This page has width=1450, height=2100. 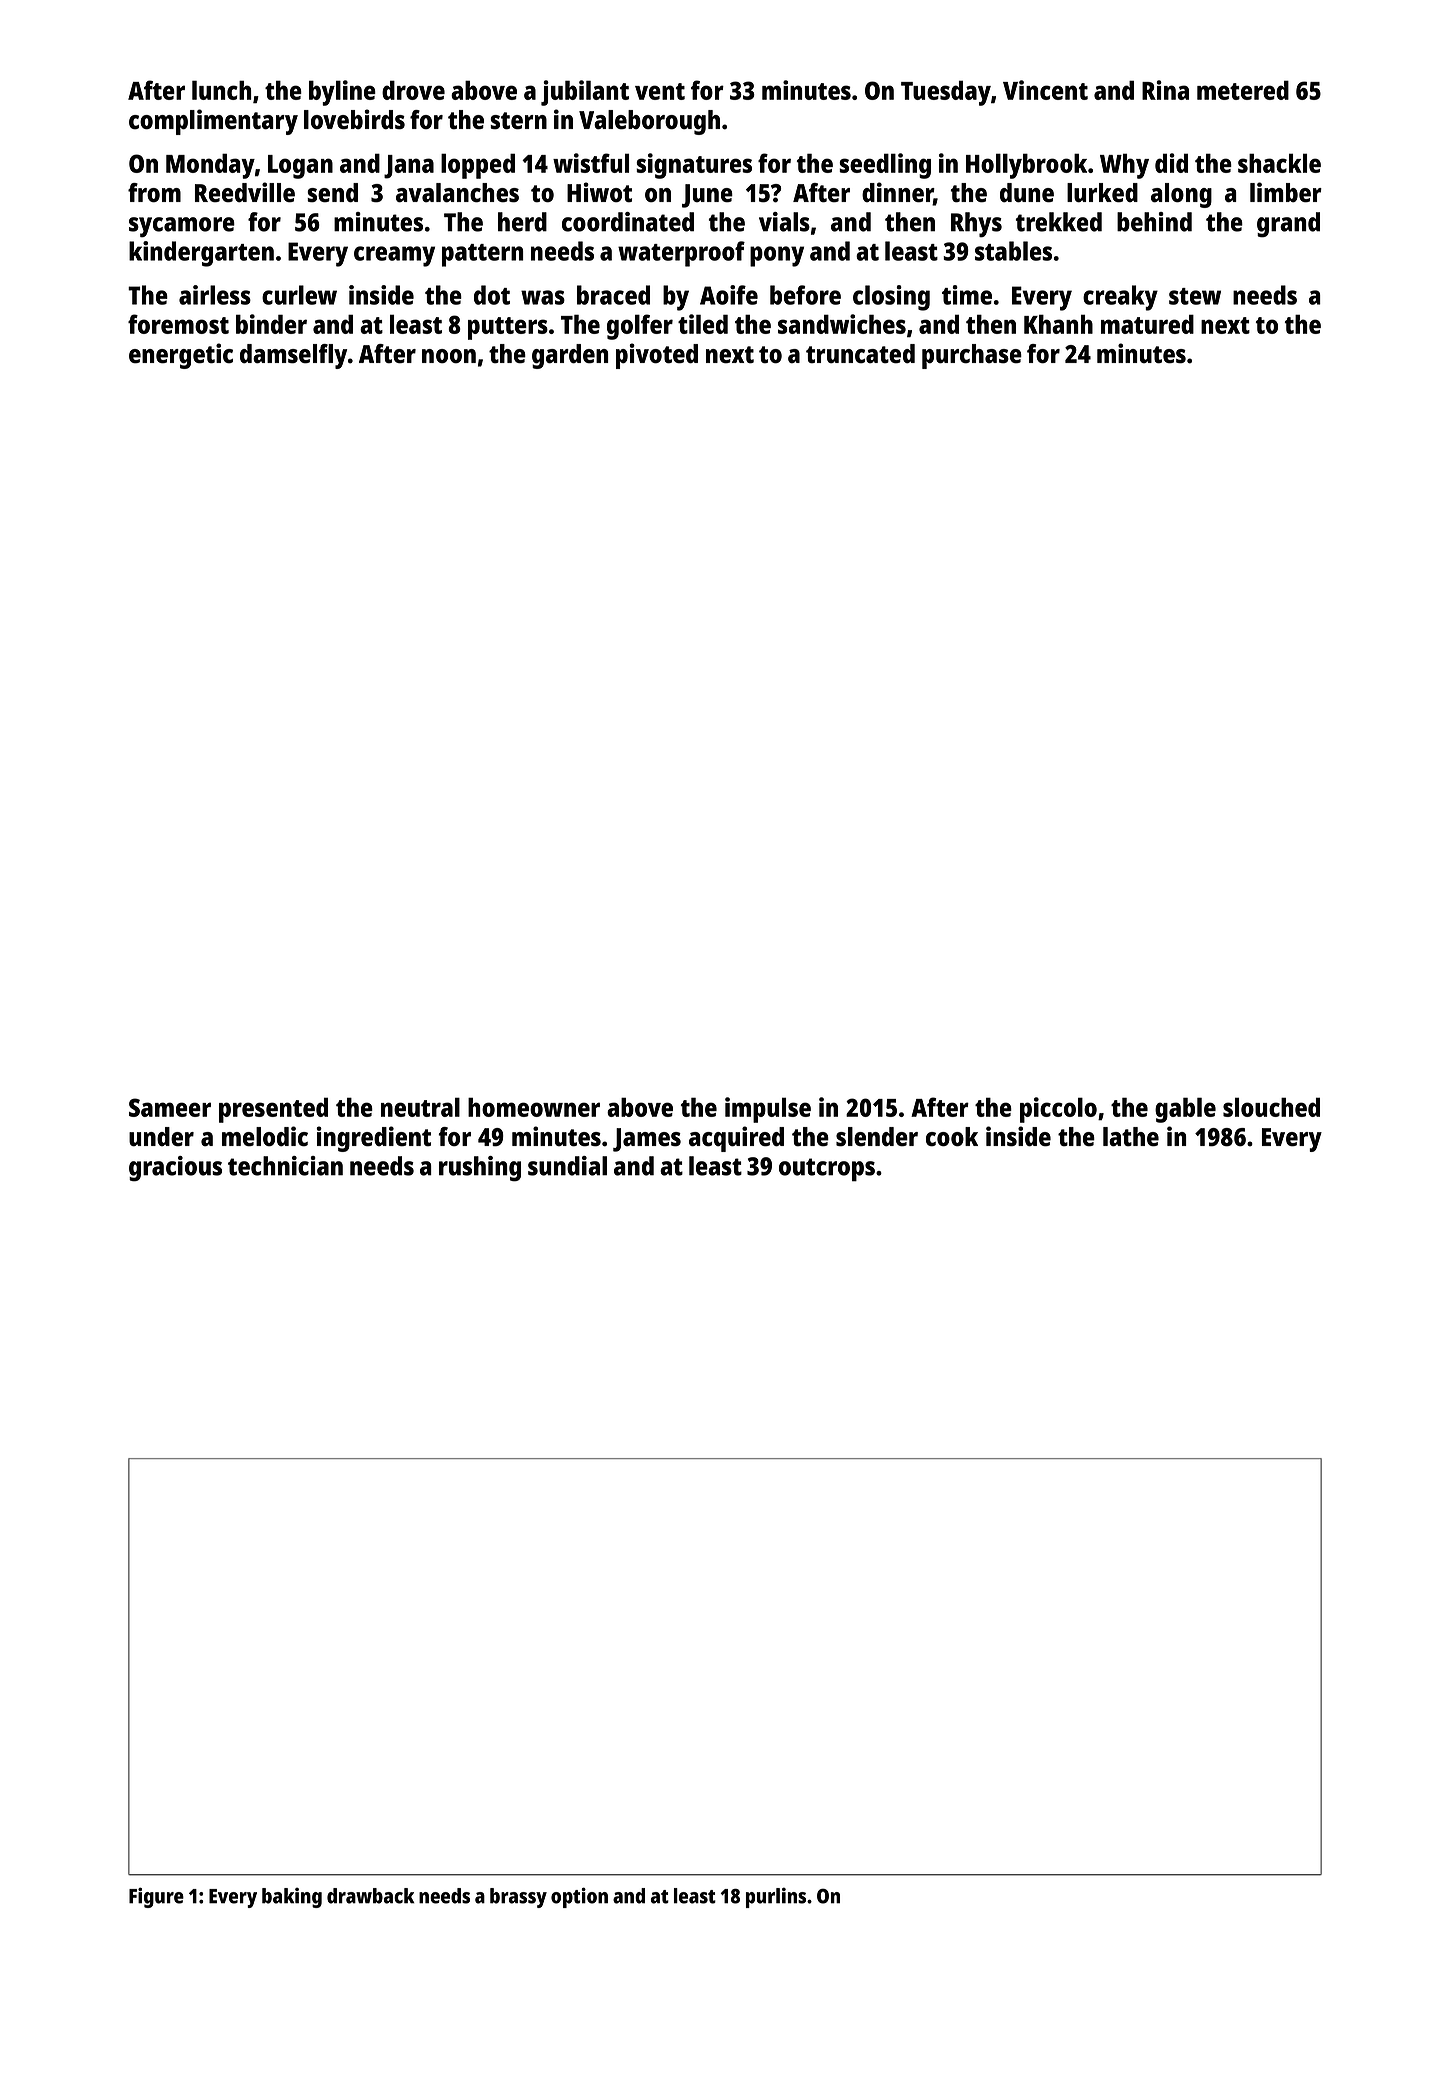 What do you see at coordinates (154, 193) in the page?
I see `from` at bounding box center [154, 193].
